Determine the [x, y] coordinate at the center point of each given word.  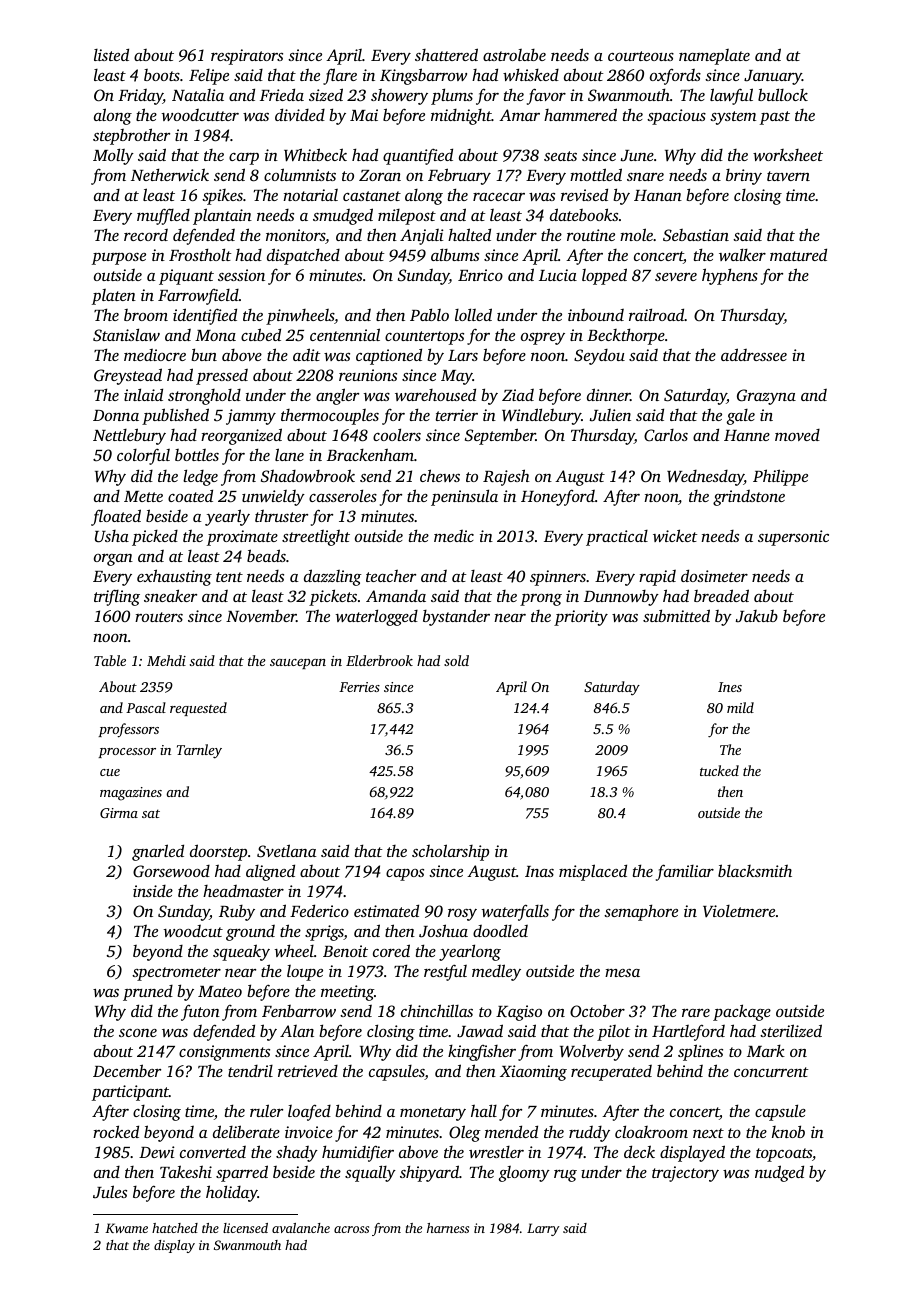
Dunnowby [621, 598]
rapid [657, 578]
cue [110, 772]
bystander [456, 617]
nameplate [714, 57]
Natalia [198, 95]
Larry [543, 1229]
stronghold [204, 397]
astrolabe [514, 55]
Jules [110, 1191]
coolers [397, 434]
